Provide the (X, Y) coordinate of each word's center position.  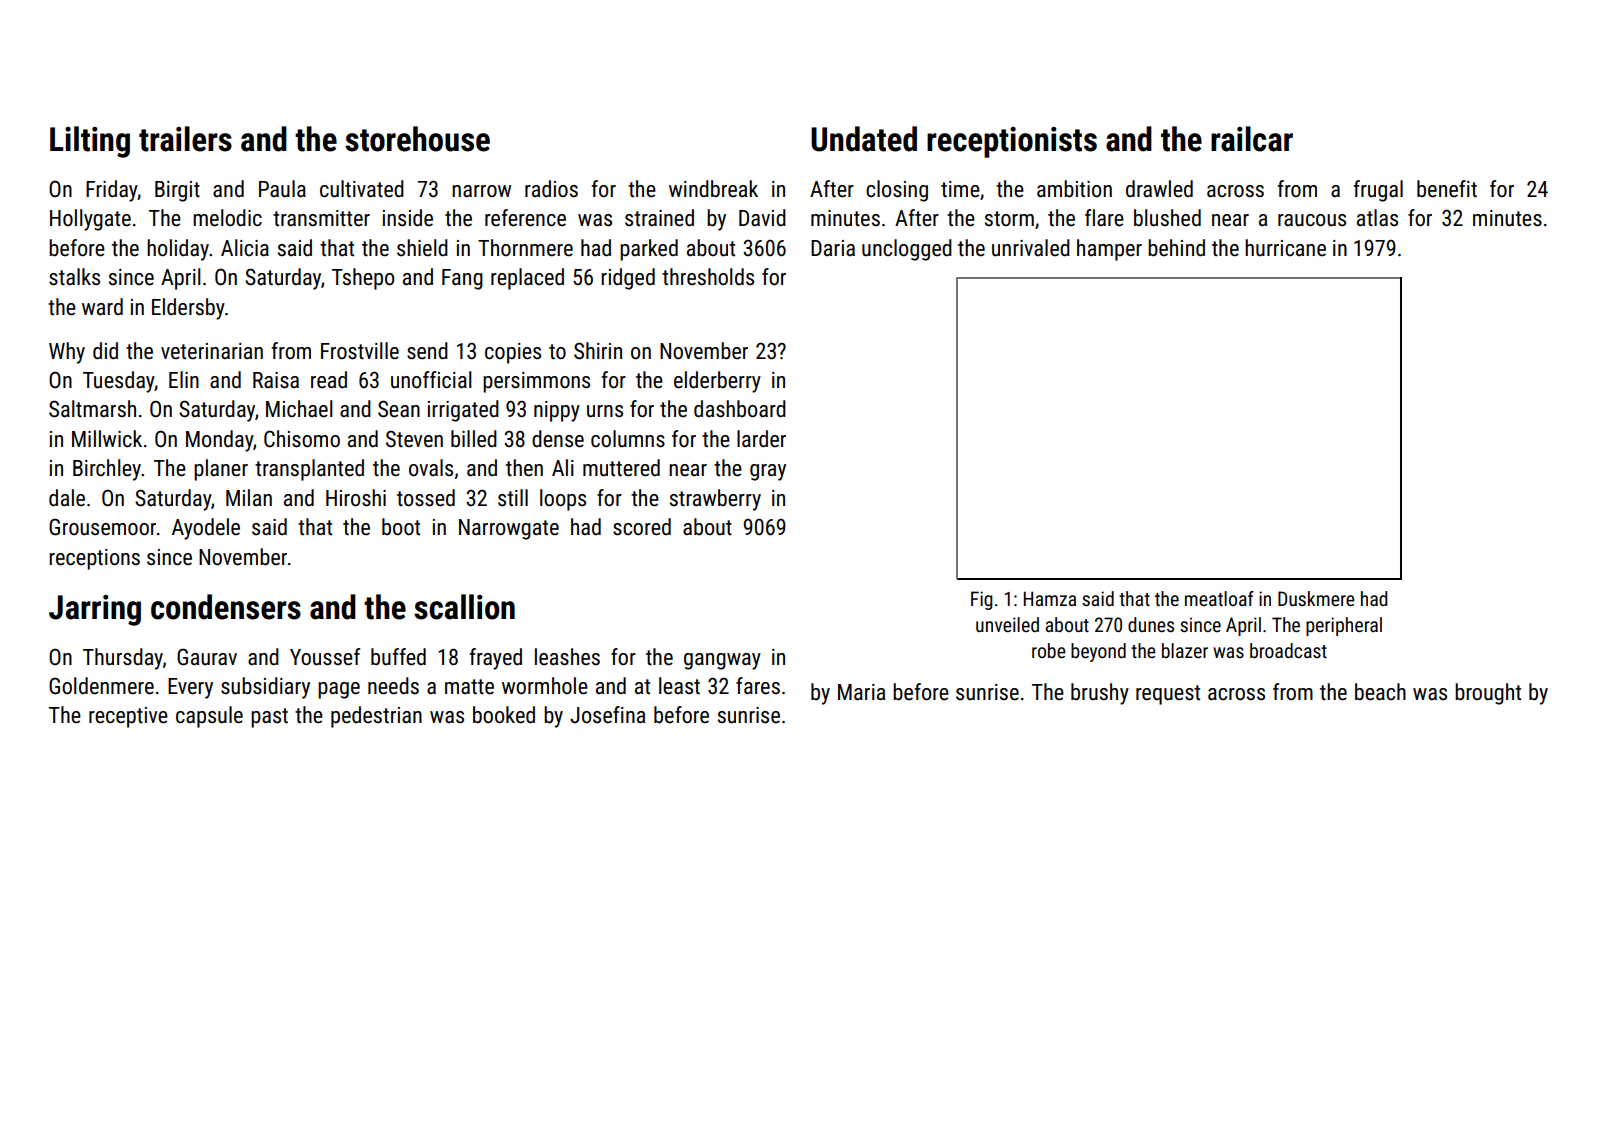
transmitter (321, 218)
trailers (185, 139)
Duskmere (1316, 598)
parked (649, 250)
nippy (557, 411)
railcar (1252, 139)
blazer (1185, 650)
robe (1049, 650)
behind (1176, 248)
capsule (209, 717)
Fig (982, 600)
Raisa (276, 380)
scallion (464, 607)
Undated (864, 139)
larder (761, 439)
